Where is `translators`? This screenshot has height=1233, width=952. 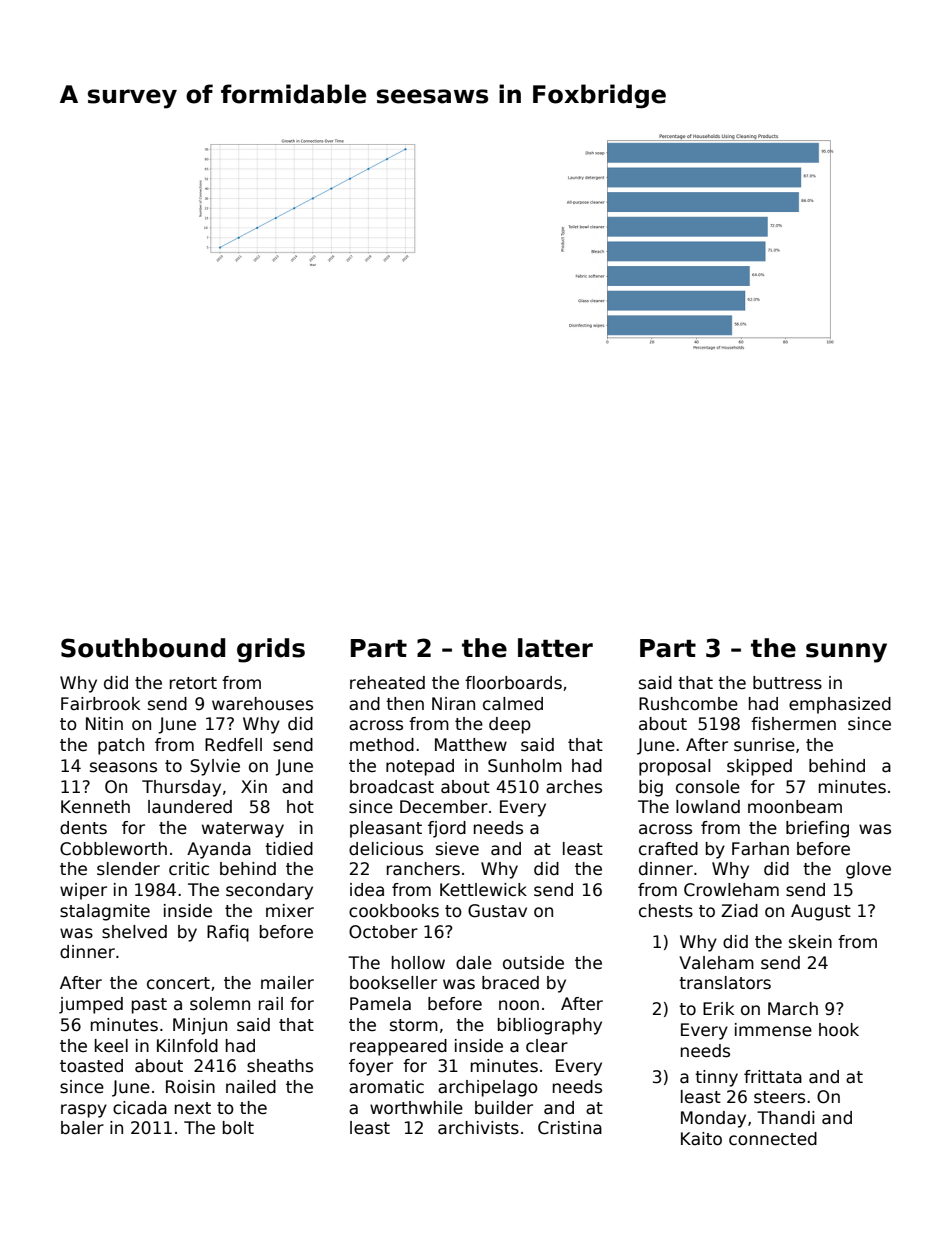 translators is located at coordinates (725, 983).
